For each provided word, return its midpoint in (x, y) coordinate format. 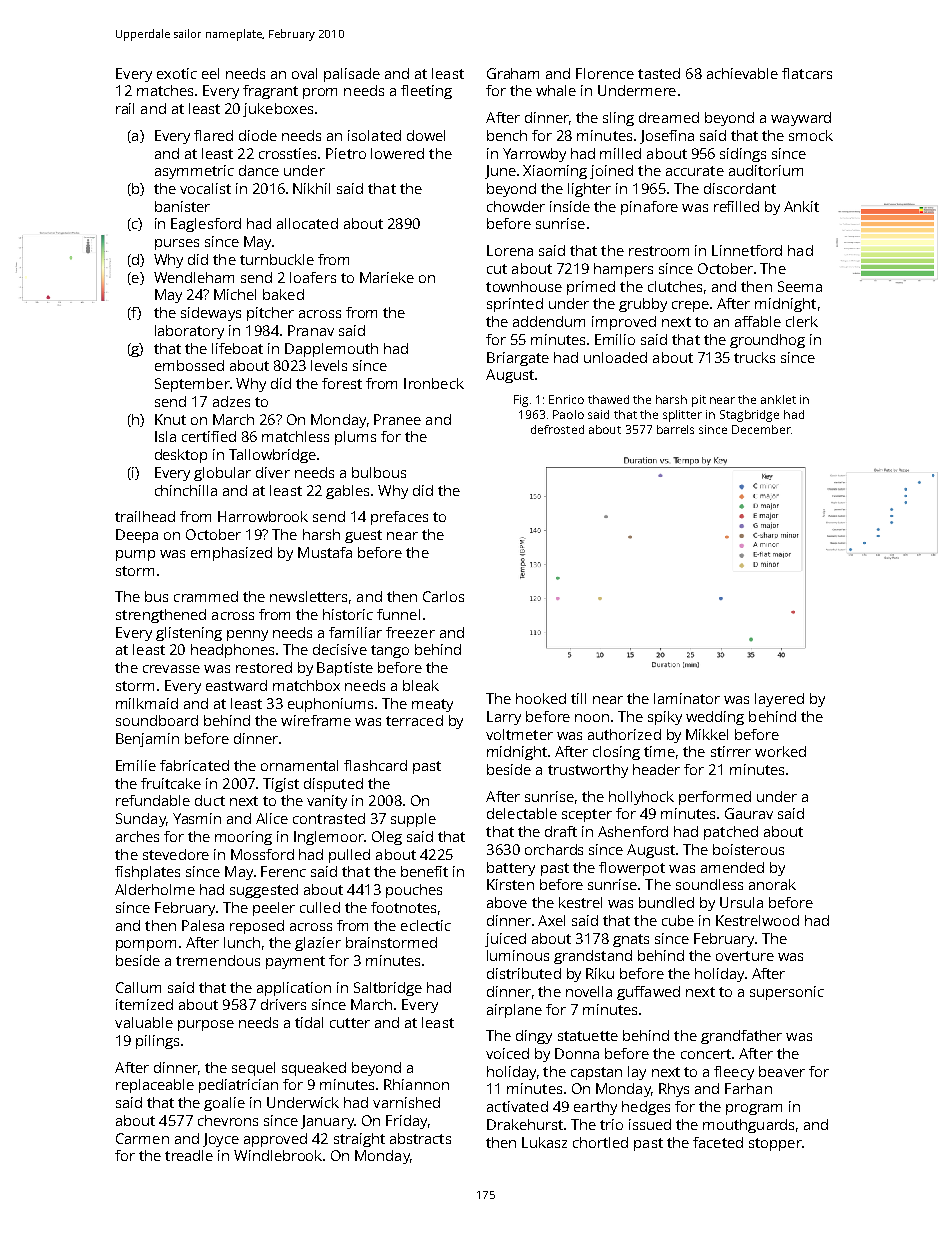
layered (779, 700)
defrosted (557, 429)
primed (591, 288)
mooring (243, 838)
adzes (231, 401)
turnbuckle (277, 259)
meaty (432, 705)
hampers (623, 270)
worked (780, 751)
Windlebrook (278, 1155)
